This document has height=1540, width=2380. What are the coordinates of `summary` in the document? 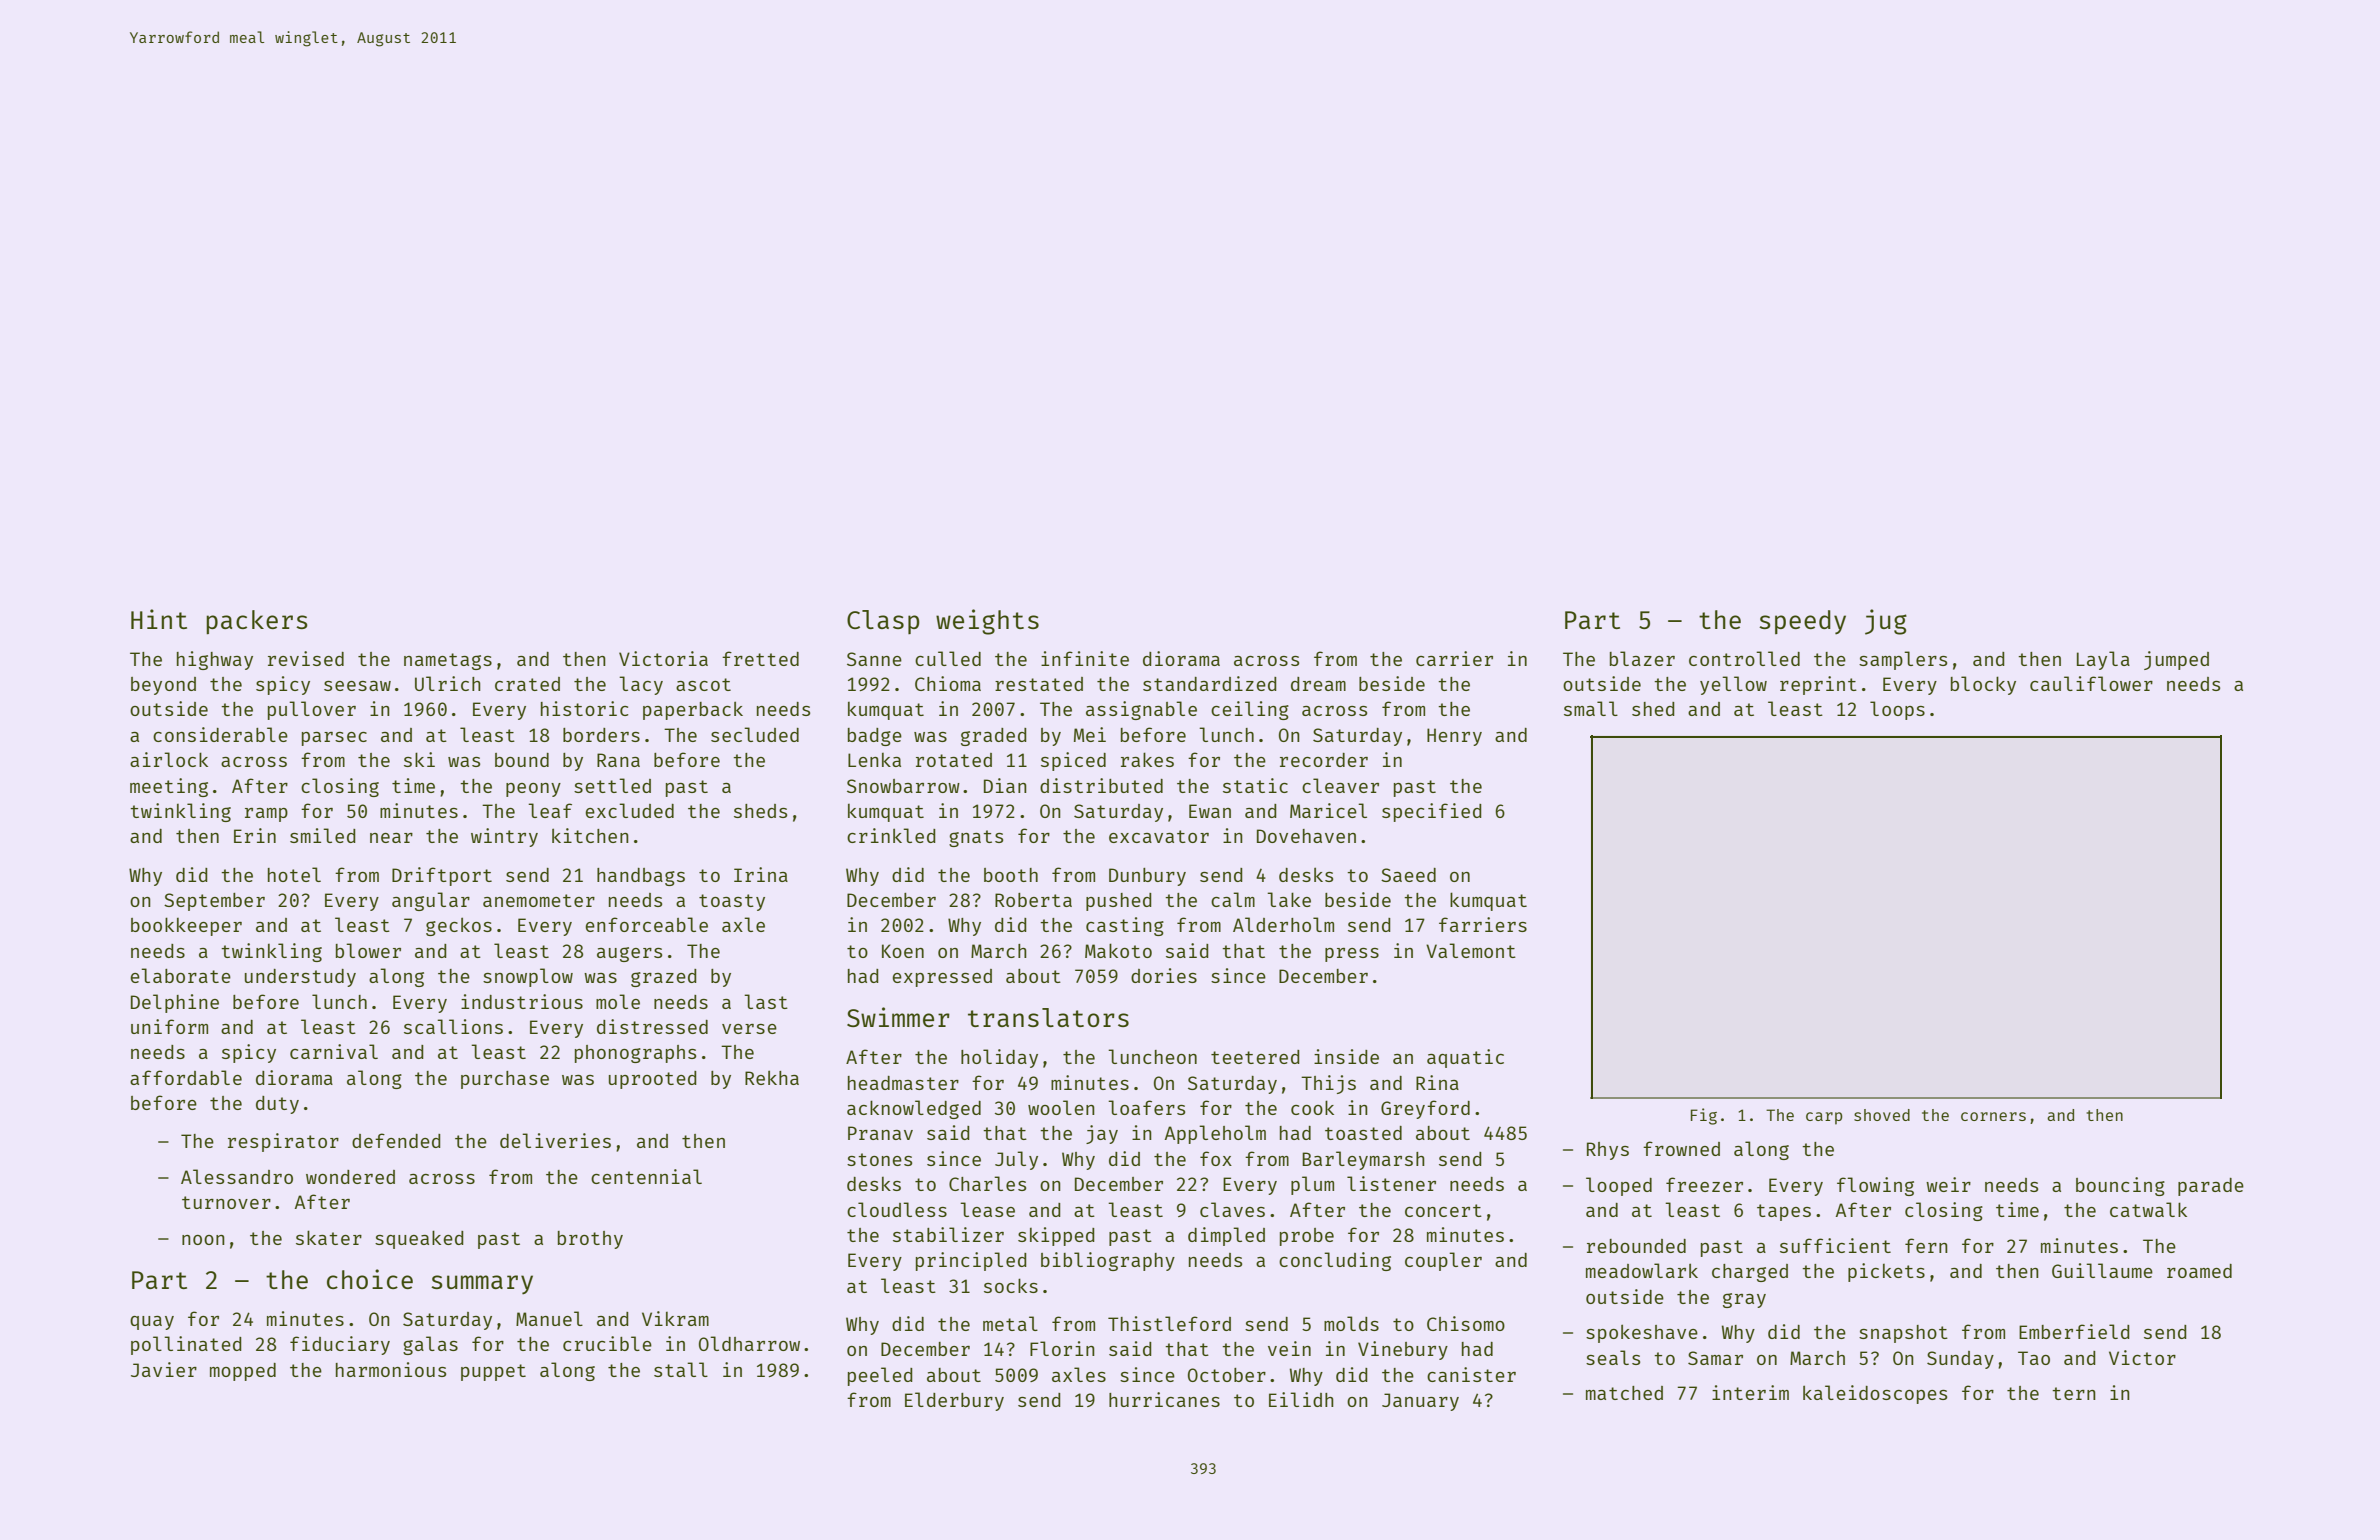 It's located at (482, 1285).
